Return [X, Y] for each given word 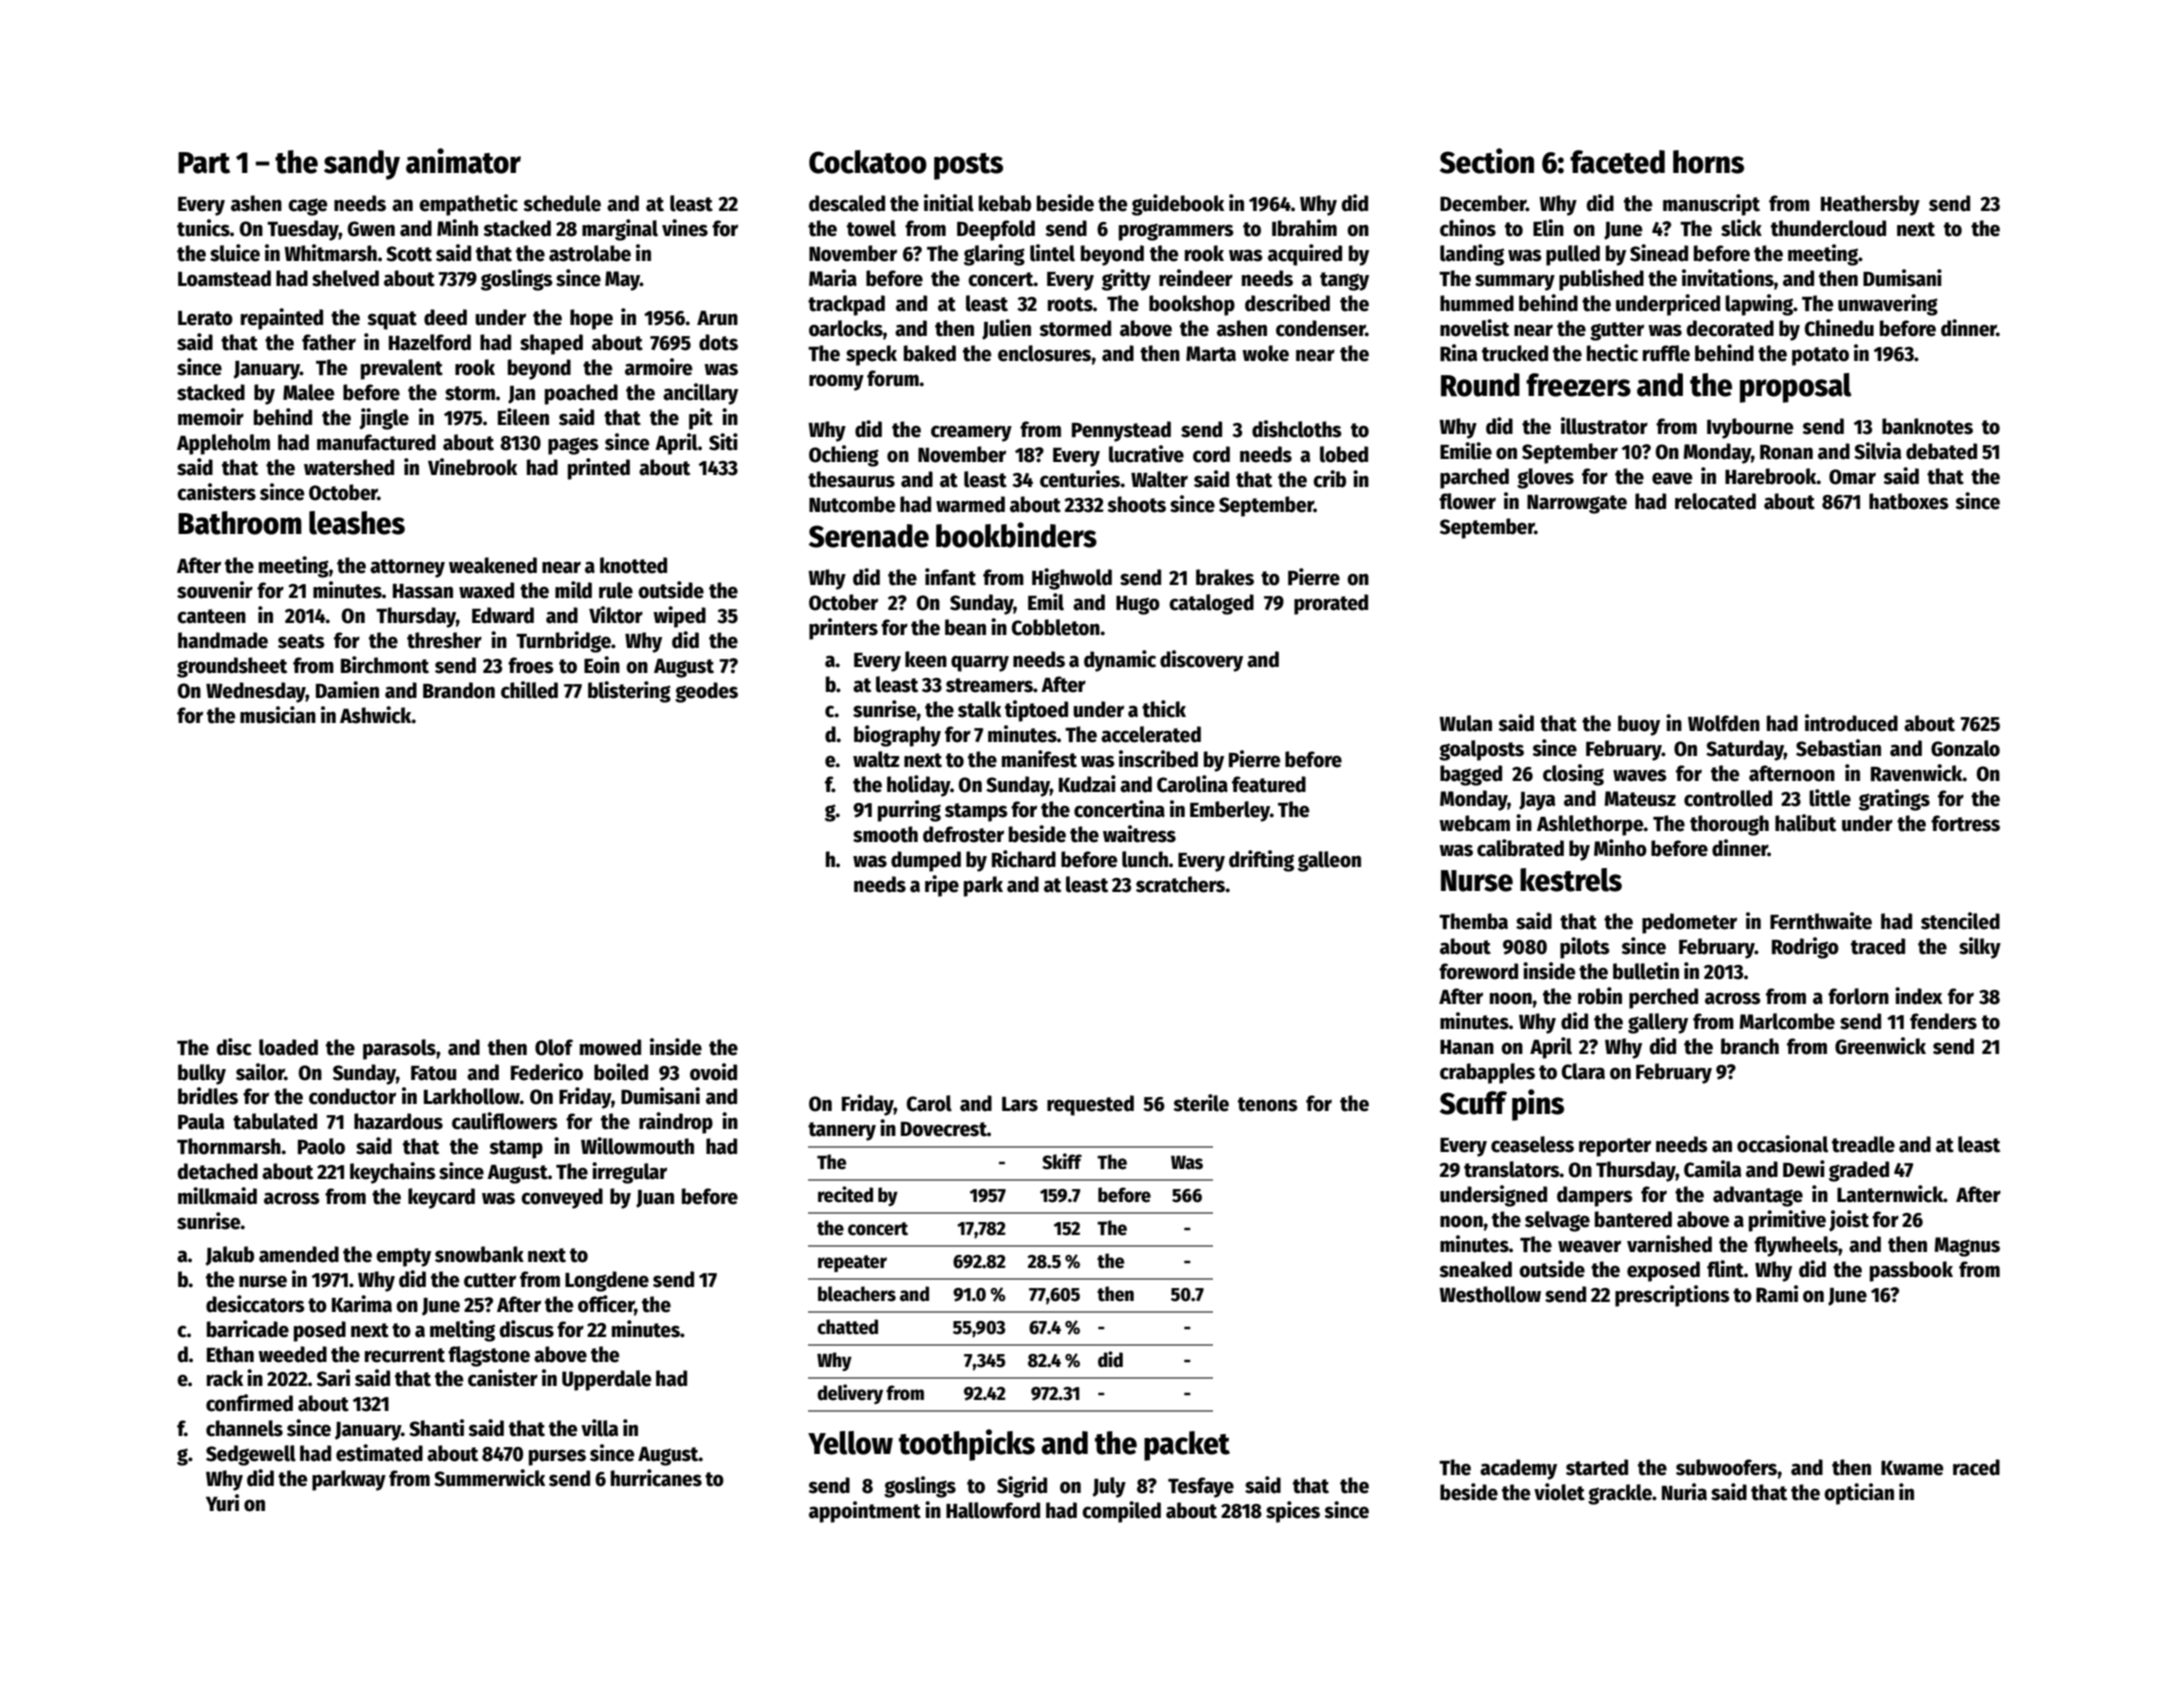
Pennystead [1121, 431]
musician [278, 715]
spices [1293, 1512]
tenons [1268, 1104]
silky [1980, 948]
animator [463, 161]
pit [701, 419]
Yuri [222, 1503]
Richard [1024, 859]
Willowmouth [637, 1146]
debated [1941, 451]
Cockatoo [868, 162]
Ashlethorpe [1590, 825]
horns [1708, 162]
